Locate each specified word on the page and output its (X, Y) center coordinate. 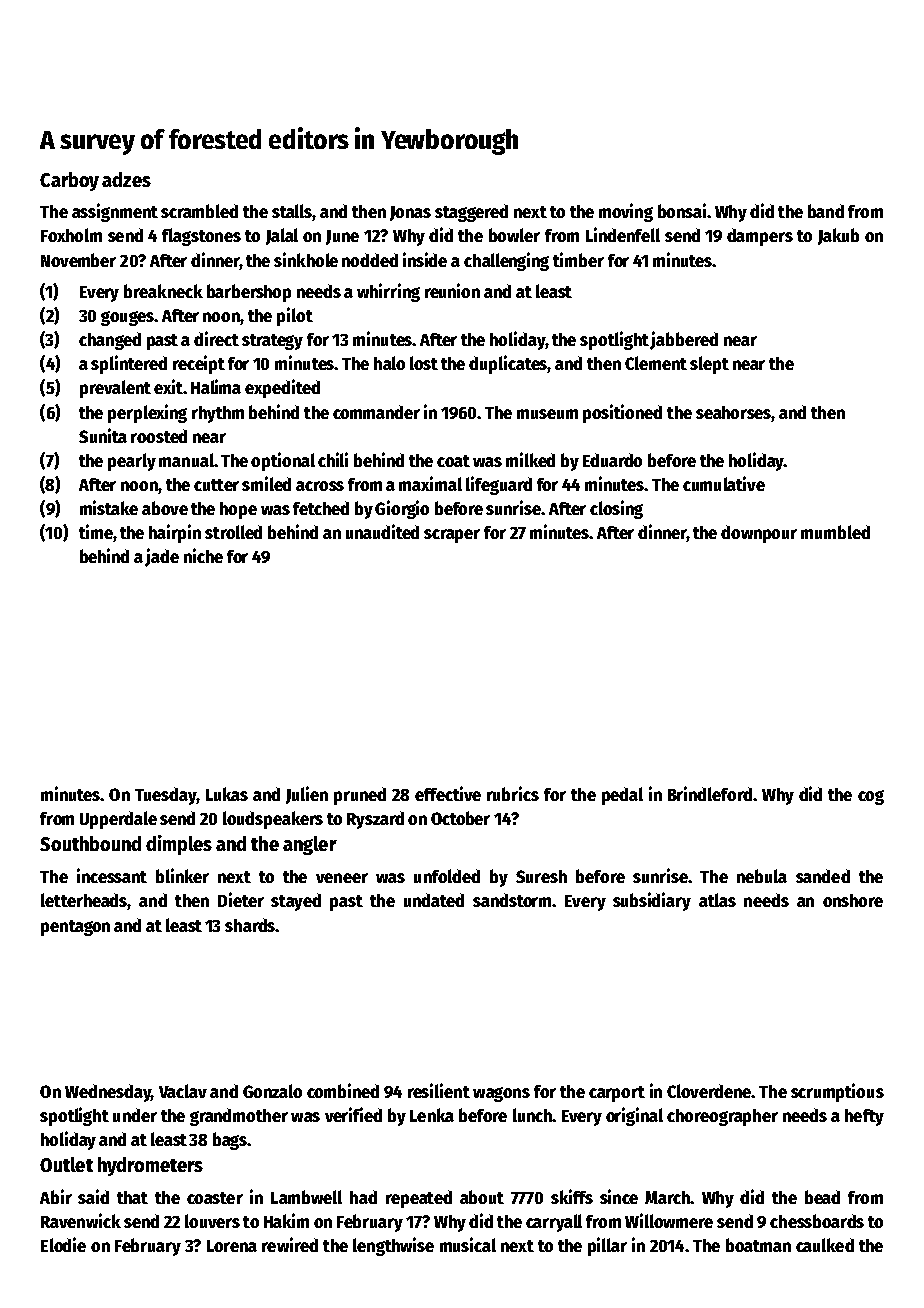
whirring (388, 292)
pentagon (75, 928)
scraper (452, 536)
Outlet (66, 1164)
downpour (759, 534)
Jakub (838, 236)
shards (250, 925)
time (96, 531)
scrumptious (837, 1092)
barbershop (249, 293)
